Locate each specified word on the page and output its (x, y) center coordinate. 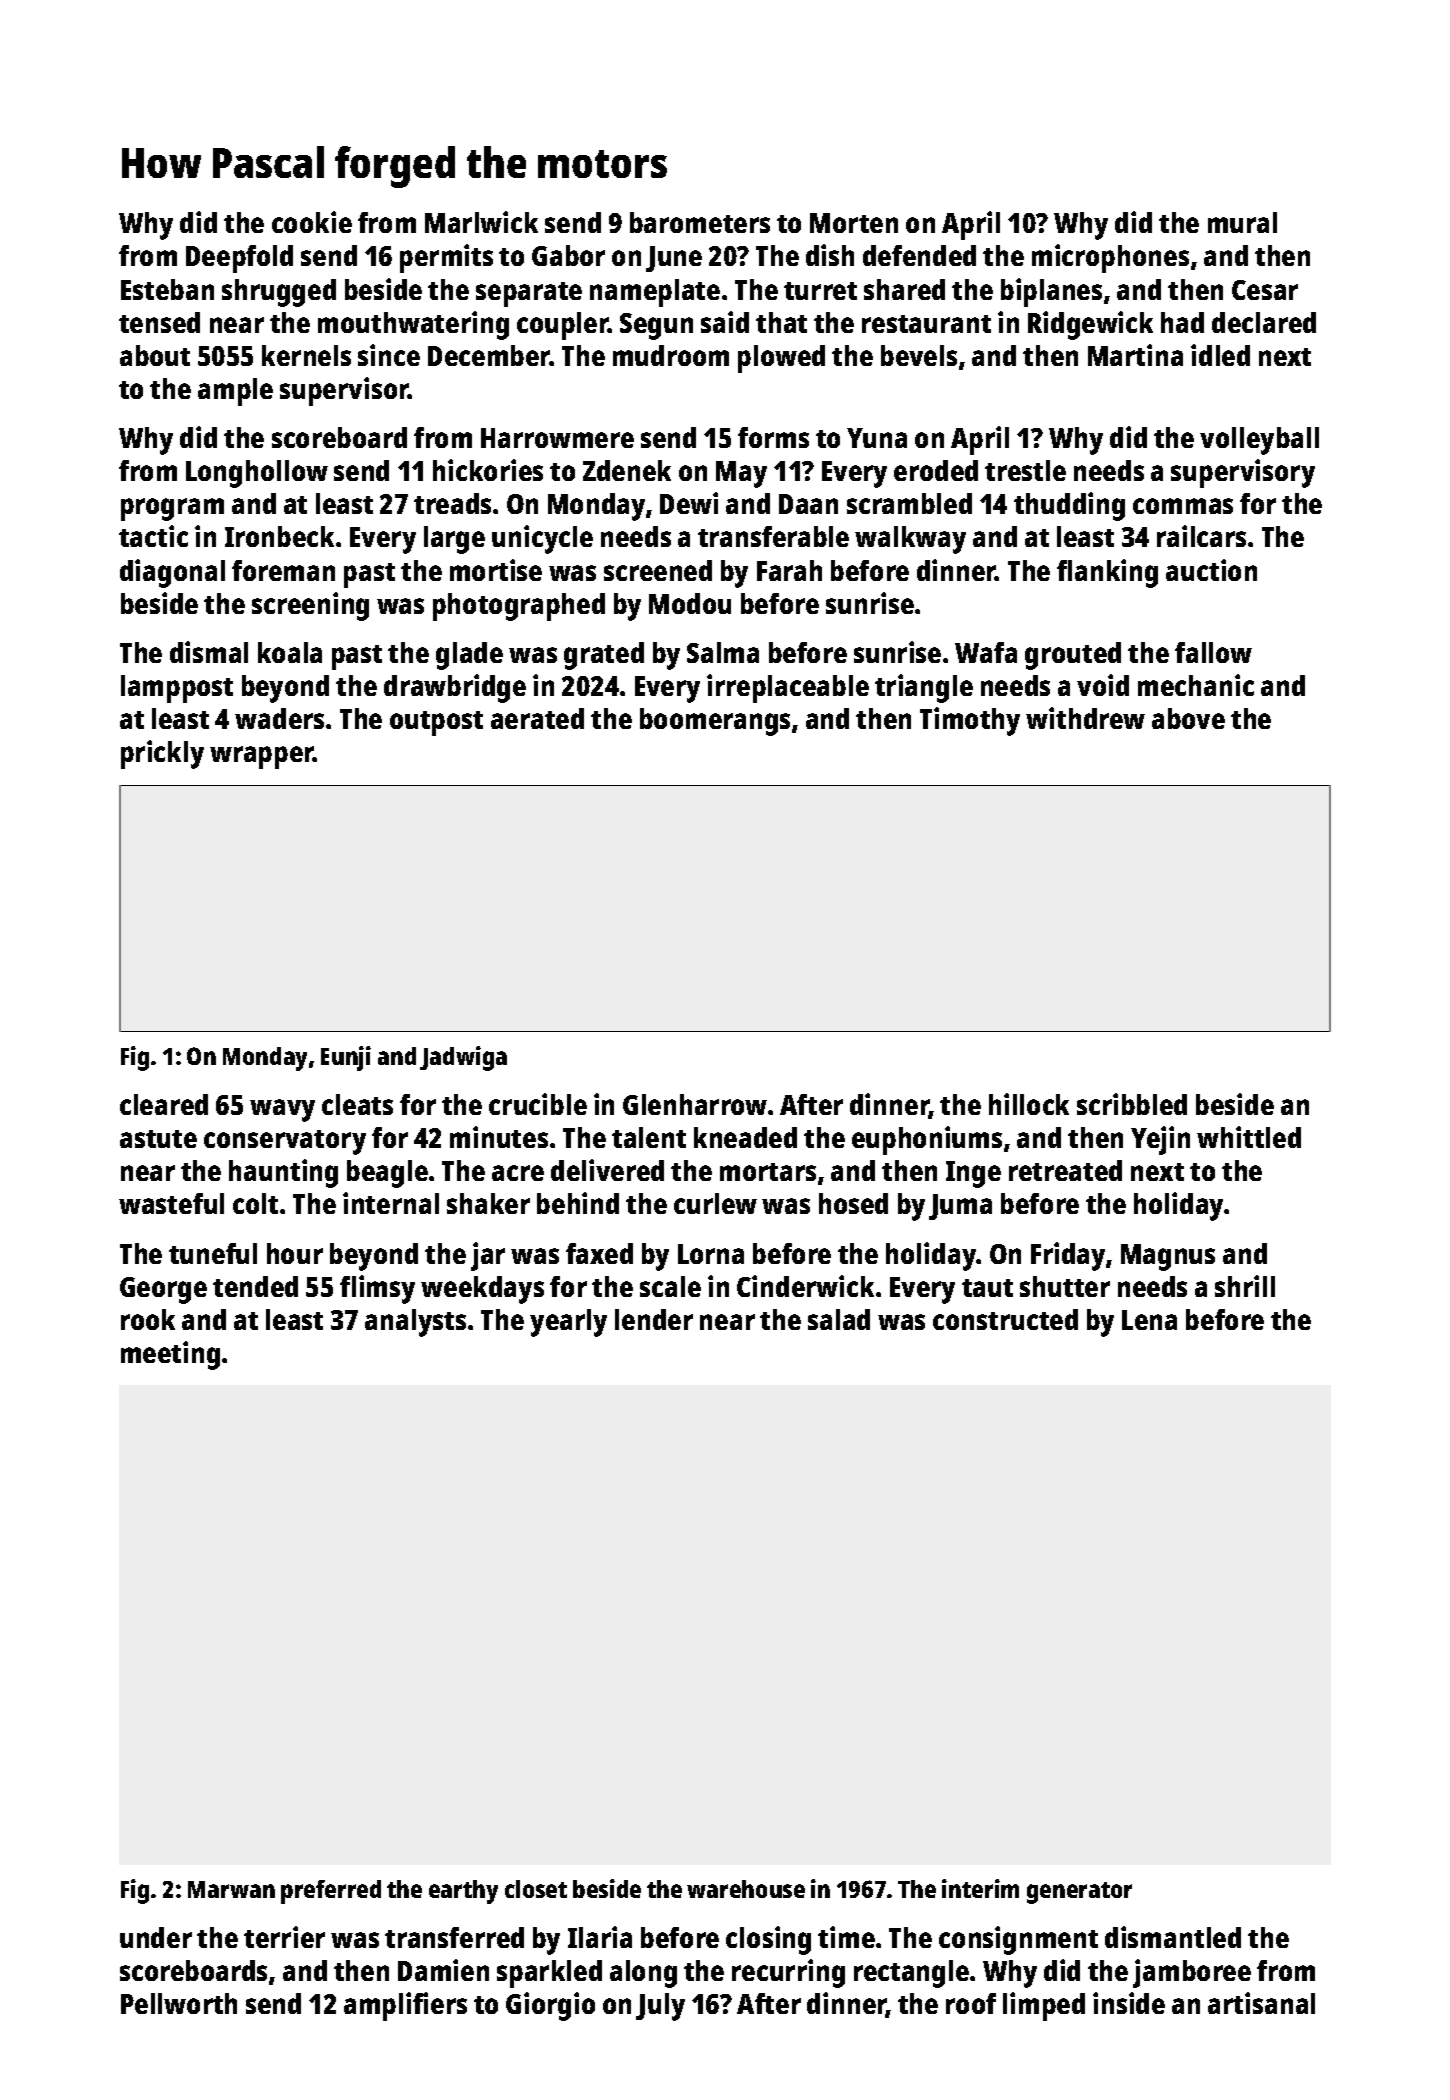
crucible (538, 1104)
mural (1242, 222)
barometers (700, 222)
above (1188, 718)
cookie (312, 222)
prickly (162, 754)
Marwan (231, 1889)
